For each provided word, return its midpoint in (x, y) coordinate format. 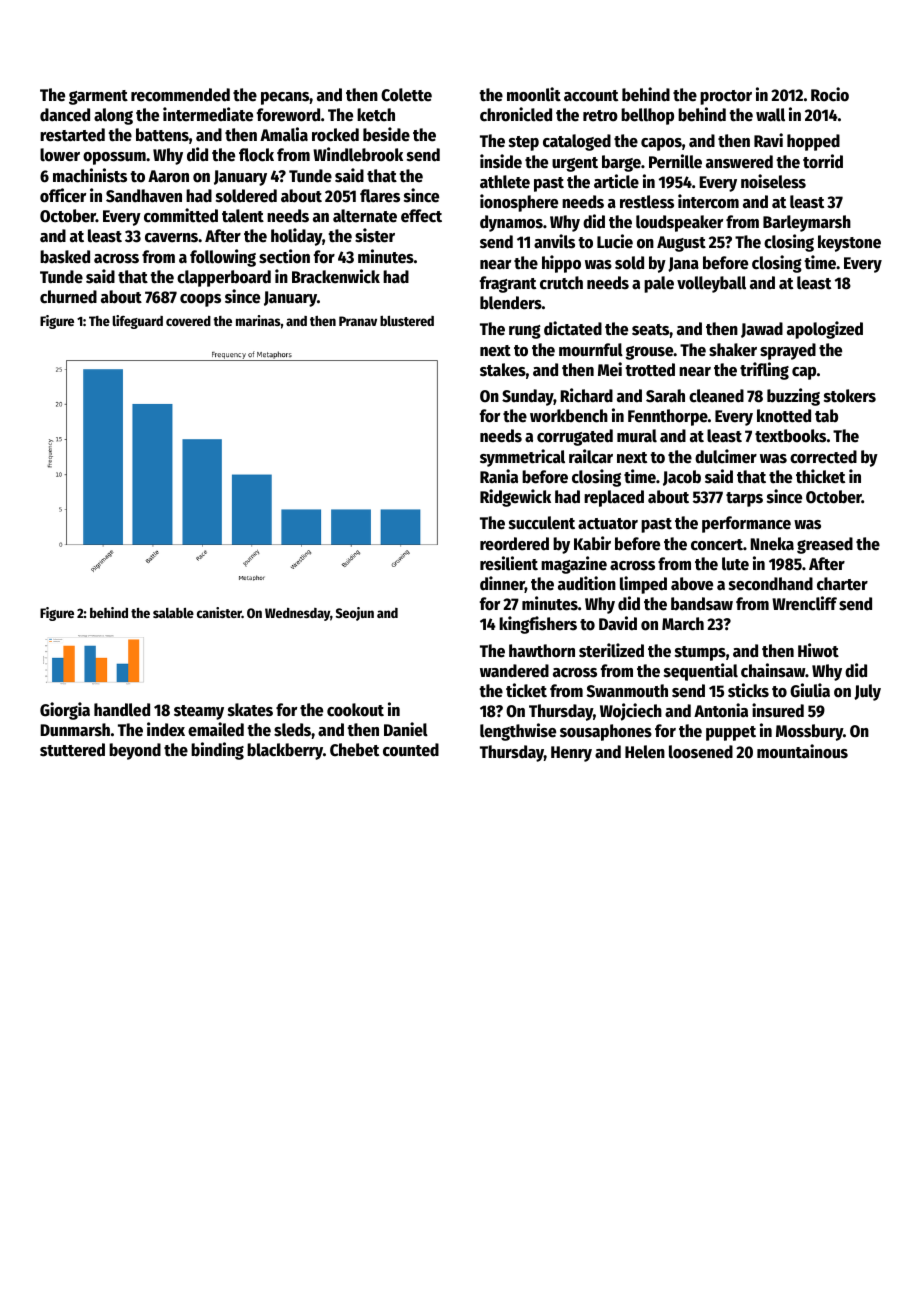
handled (122, 710)
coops (200, 300)
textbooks (790, 436)
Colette (406, 95)
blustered (407, 321)
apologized (825, 330)
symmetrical (522, 458)
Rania (499, 476)
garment (98, 97)
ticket (526, 690)
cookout (355, 710)
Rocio (830, 94)
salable (173, 613)
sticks (748, 690)
